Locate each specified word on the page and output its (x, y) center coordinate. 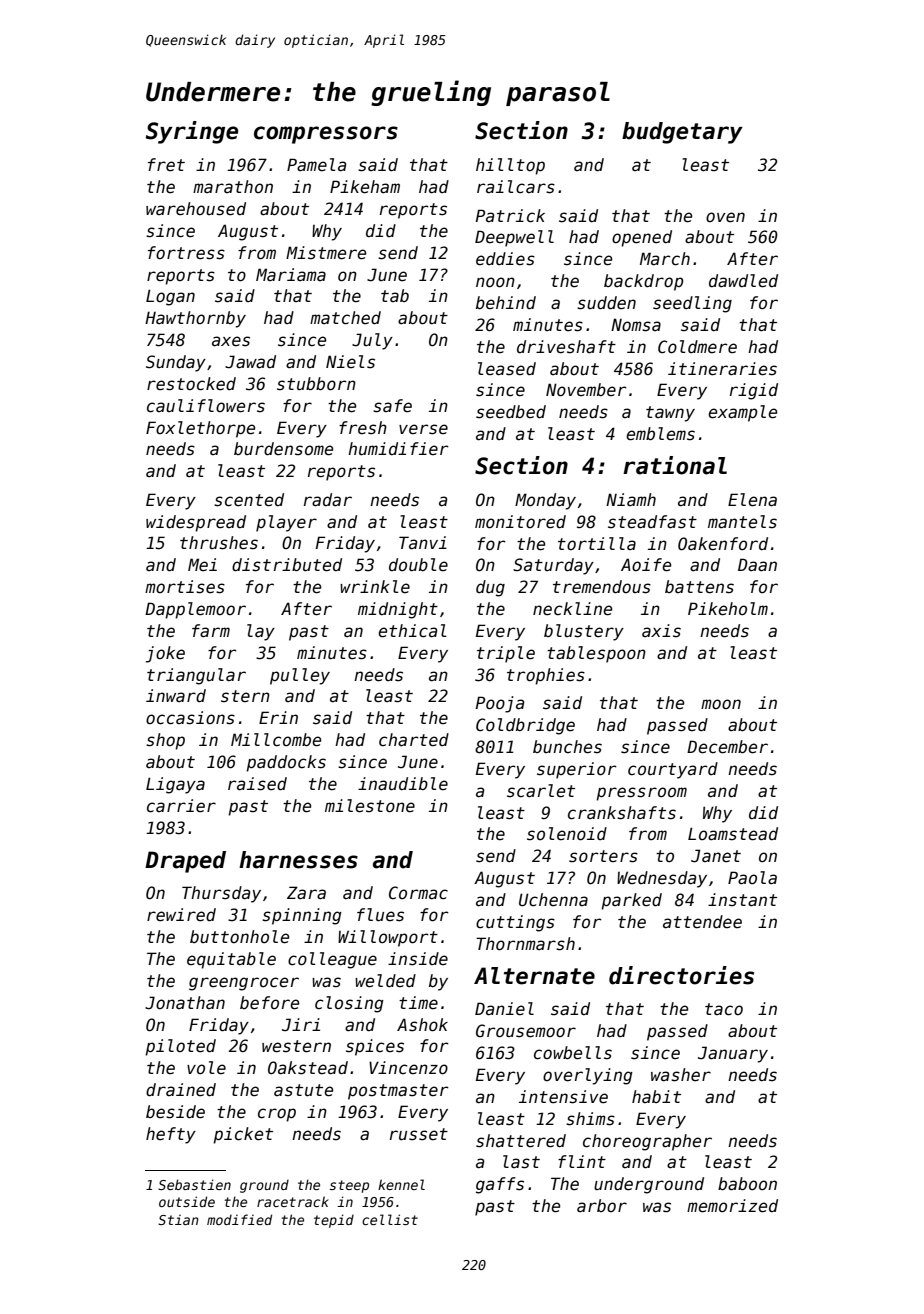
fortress (186, 253)
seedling (692, 304)
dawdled (743, 281)
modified (239, 1219)
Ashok (422, 1025)
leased (507, 369)
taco (724, 1009)
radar (328, 500)
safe (392, 406)
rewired (181, 915)
